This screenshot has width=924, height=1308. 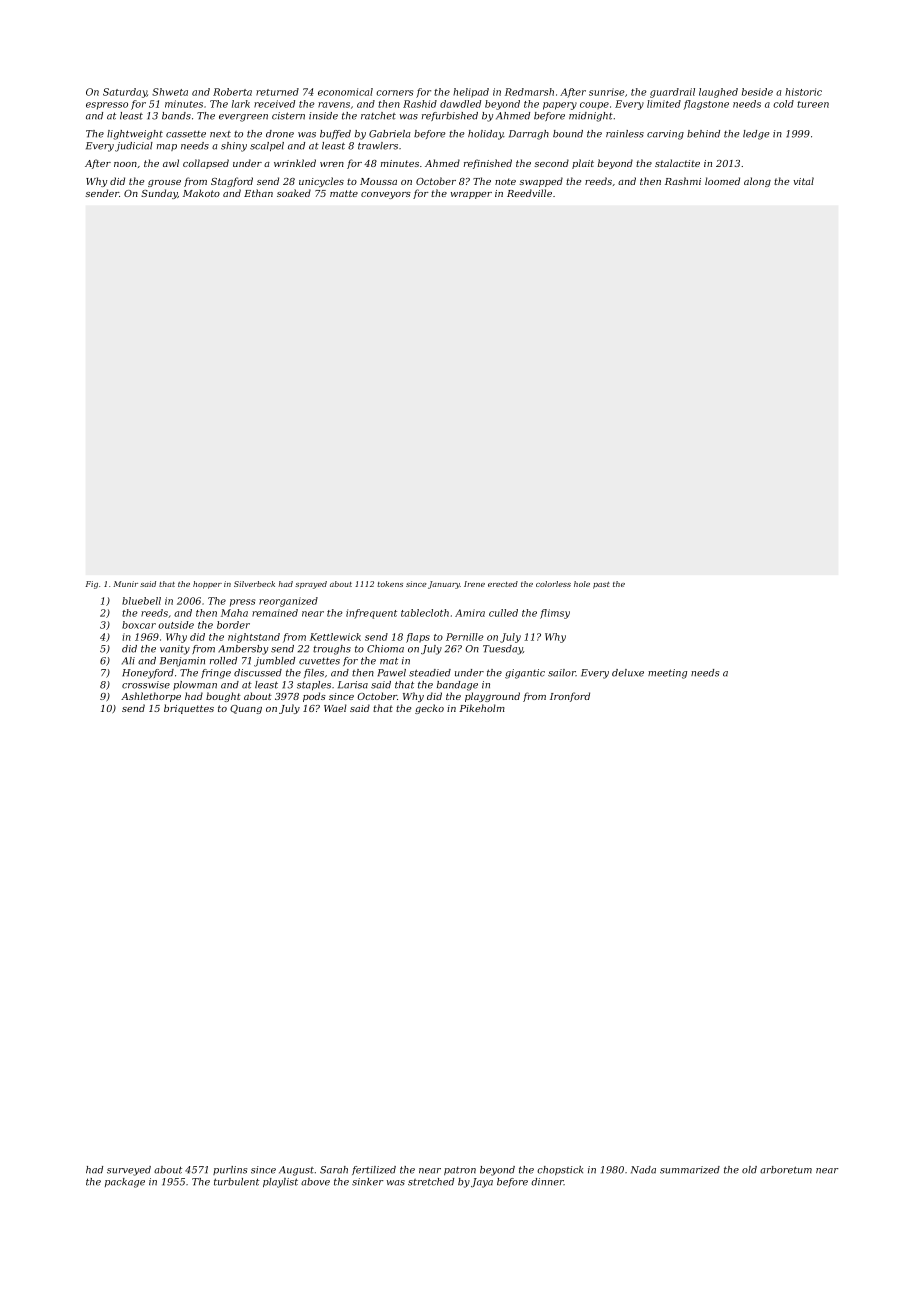 What do you see at coordinates (311, 585) in the screenshot?
I see `sprayed` at bounding box center [311, 585].
